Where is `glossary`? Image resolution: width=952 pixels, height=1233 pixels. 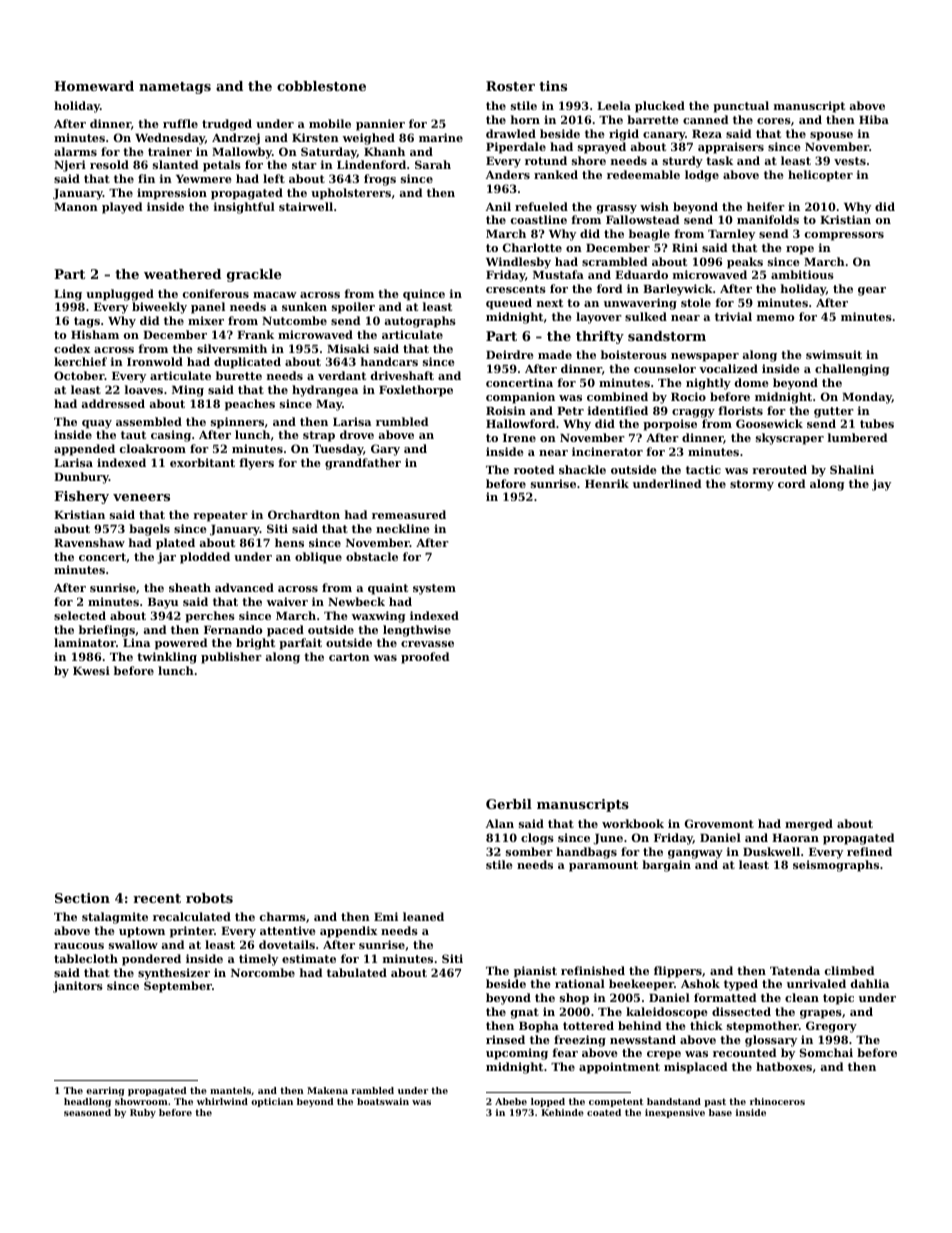
glossary is located at coordinates (771, 1041).
